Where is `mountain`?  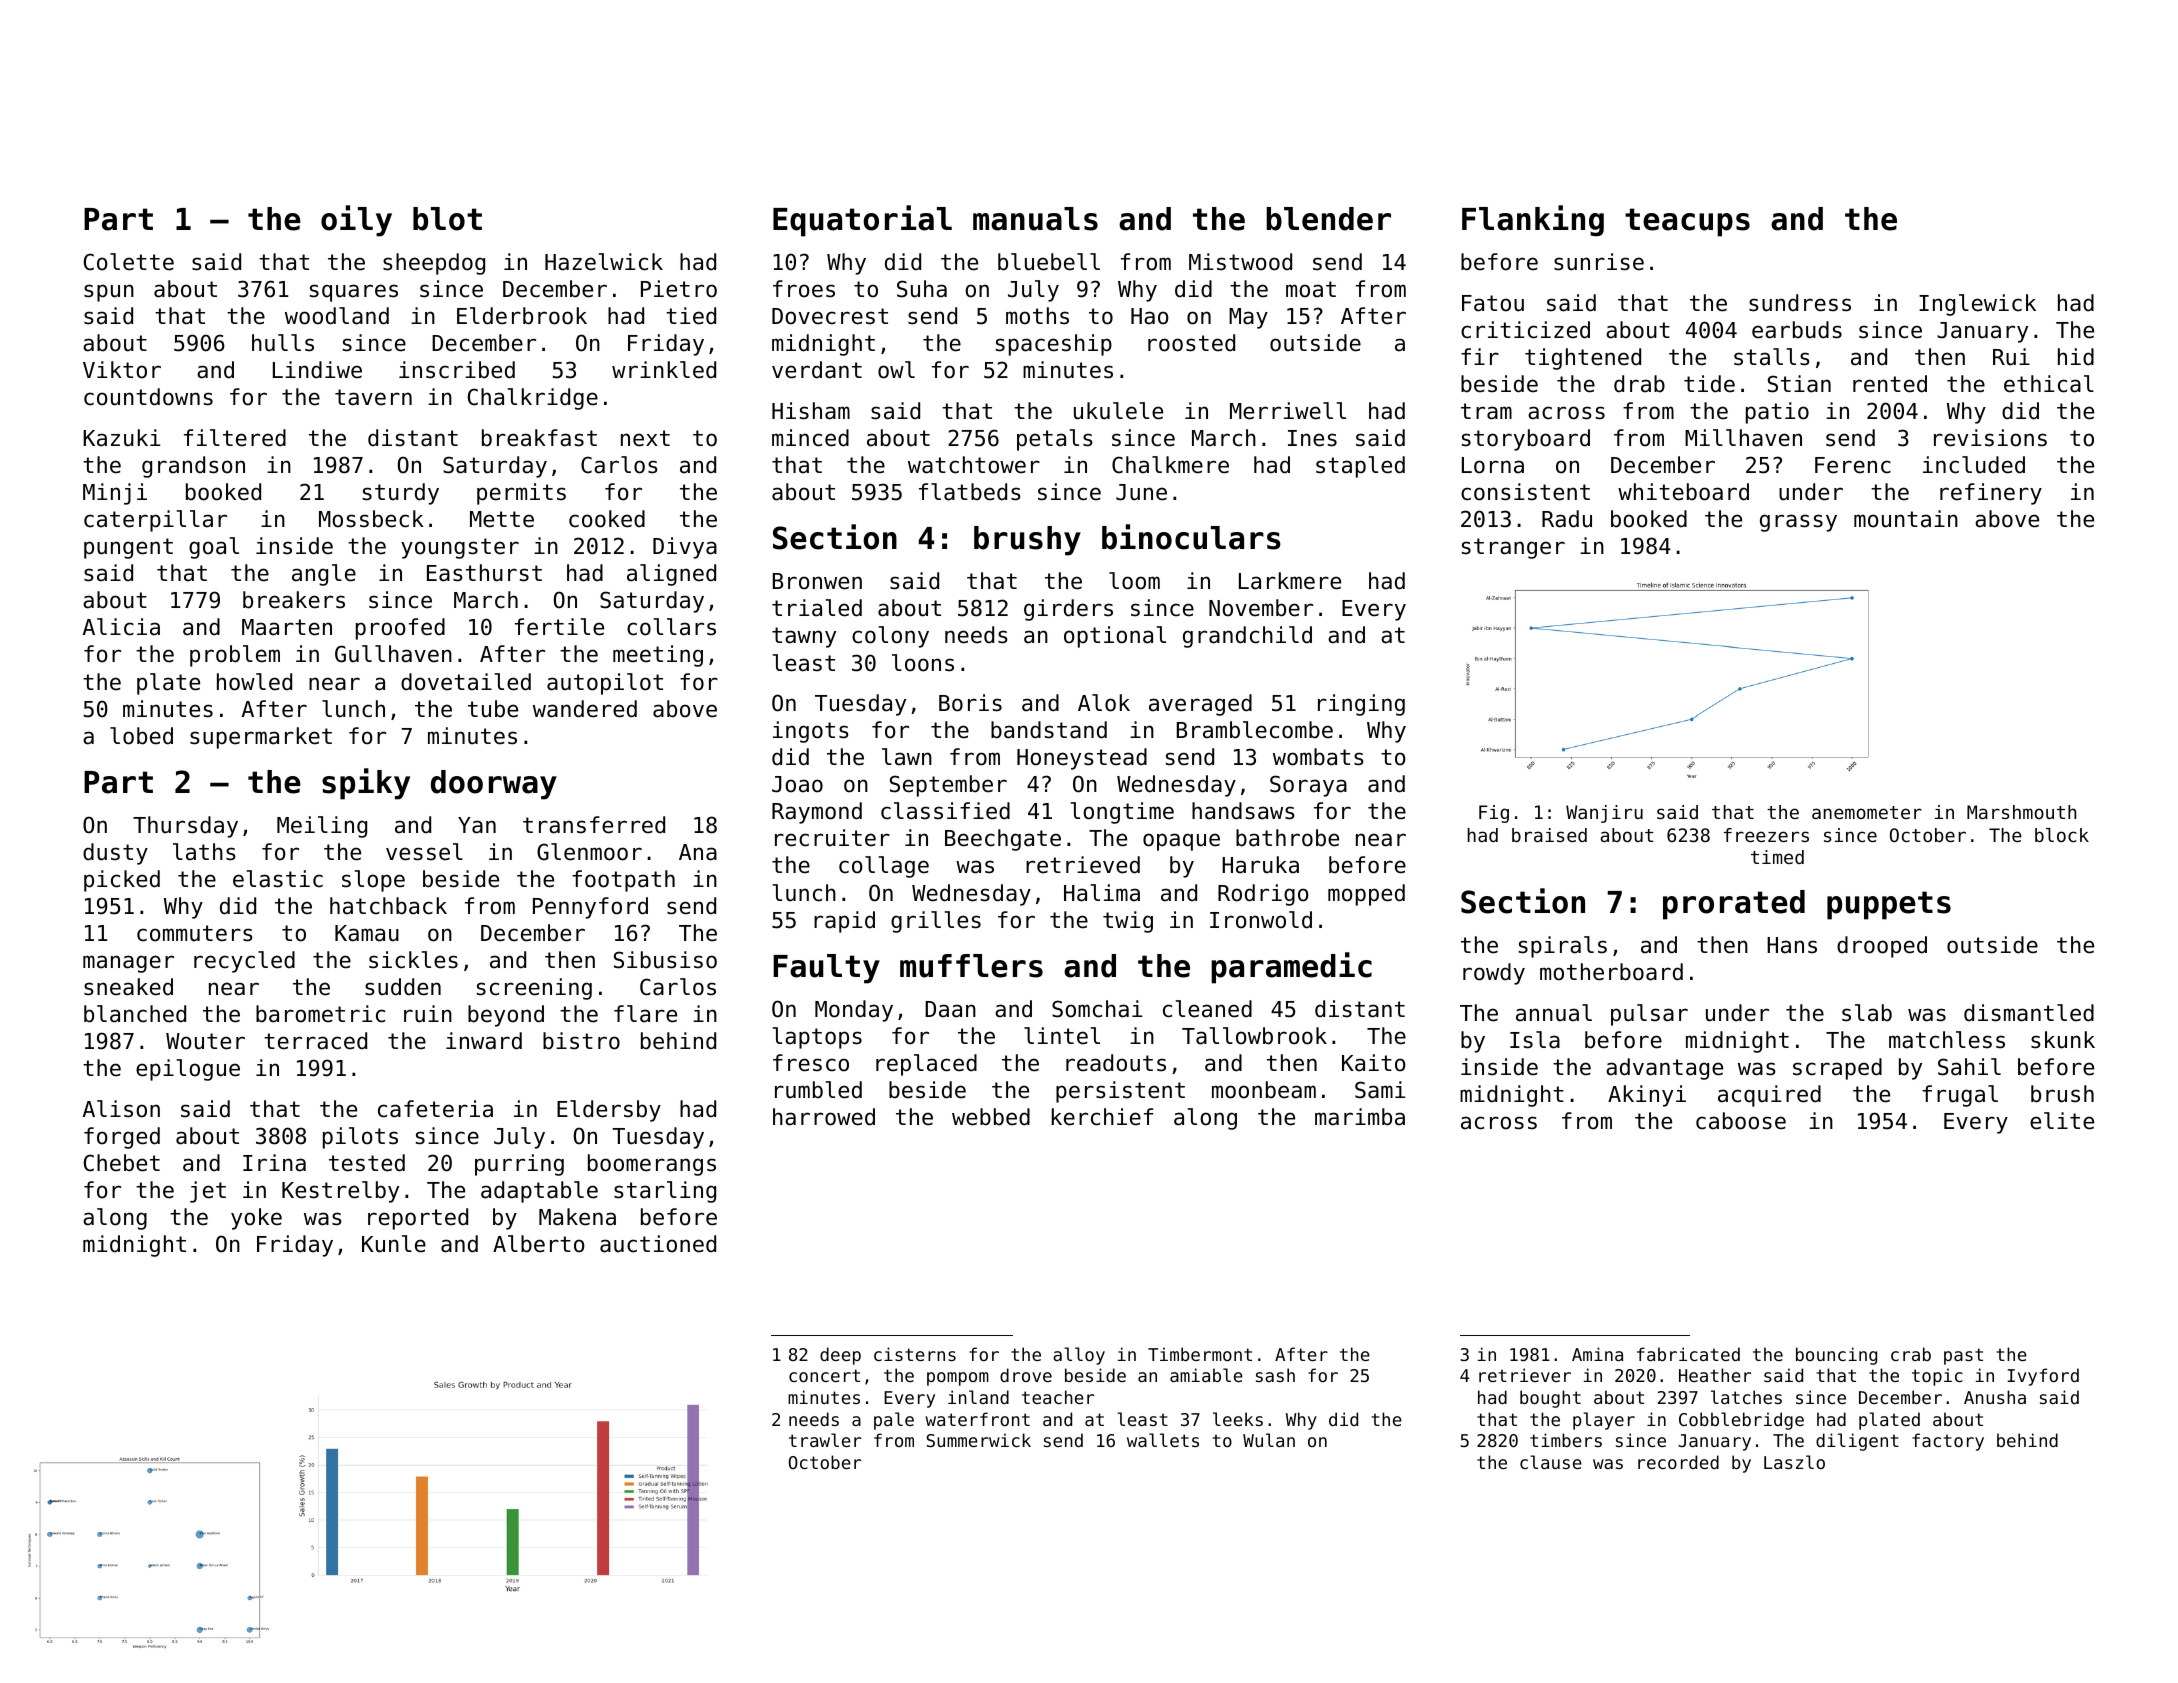 mountain is located at coordinates (1906, 519).
